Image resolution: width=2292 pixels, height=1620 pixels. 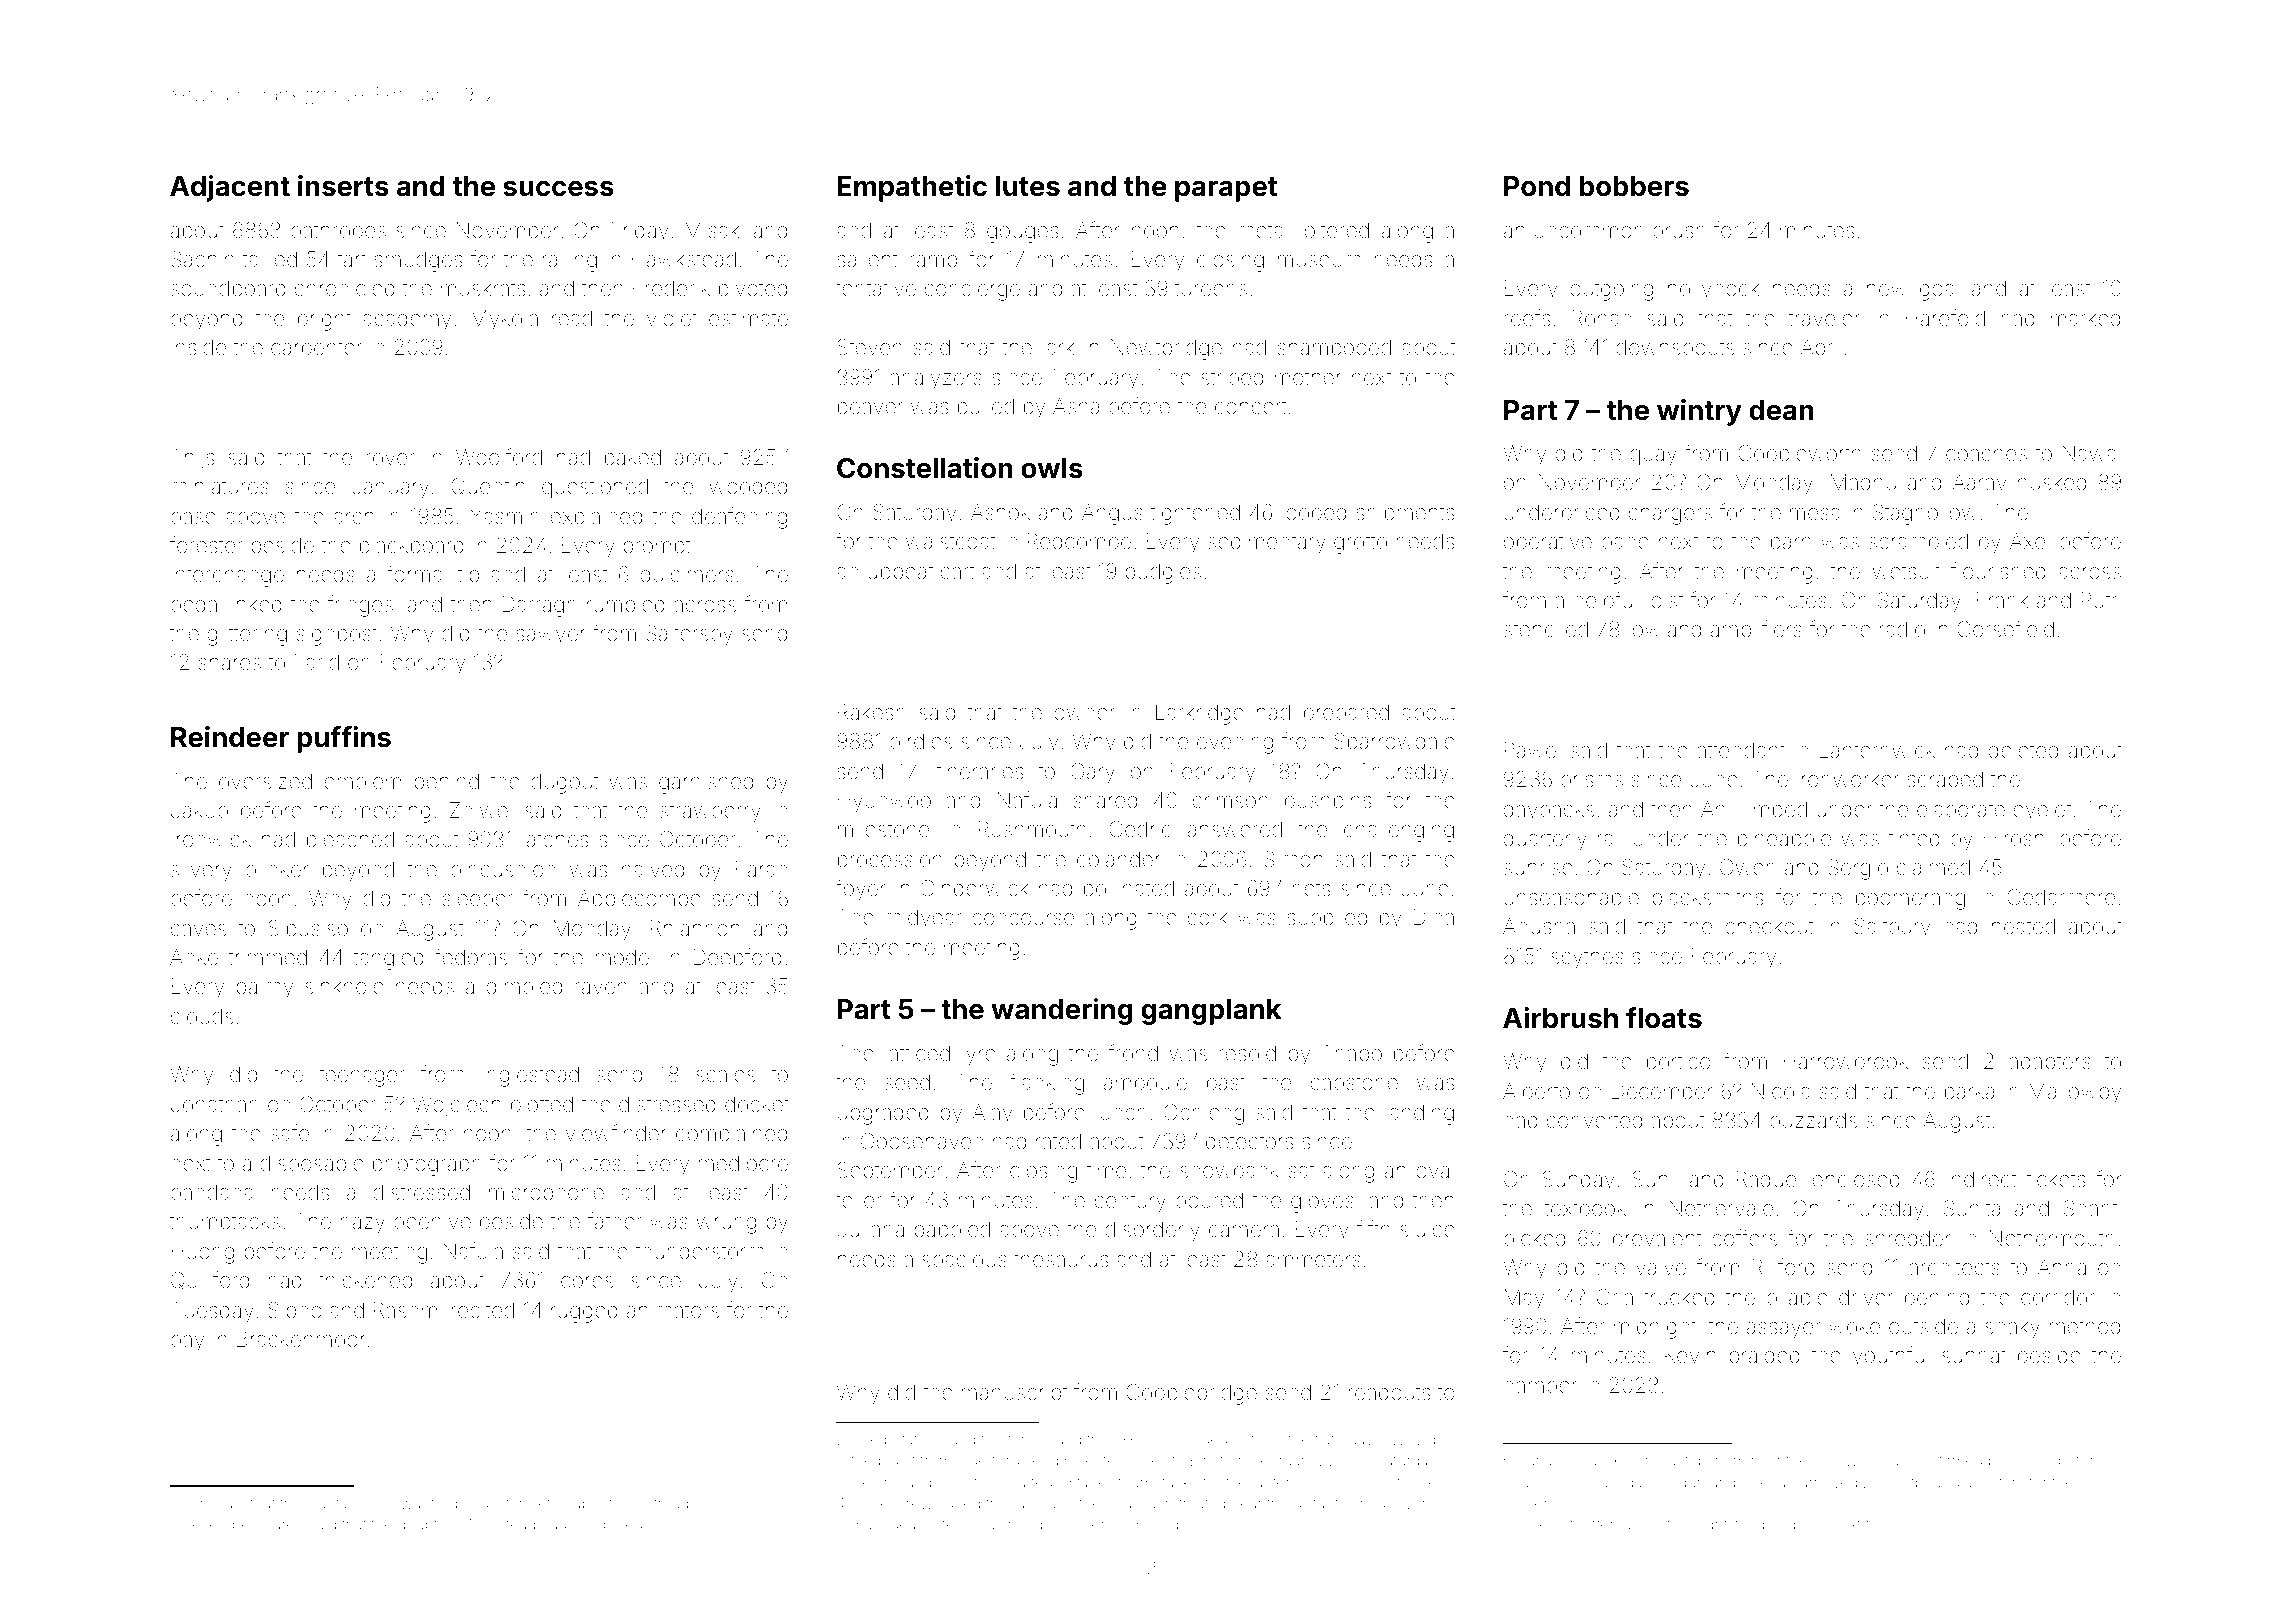 What do you see at coordinates (1653, 457) in the document?
I see `quay` at bounding box center [1653, 457].
